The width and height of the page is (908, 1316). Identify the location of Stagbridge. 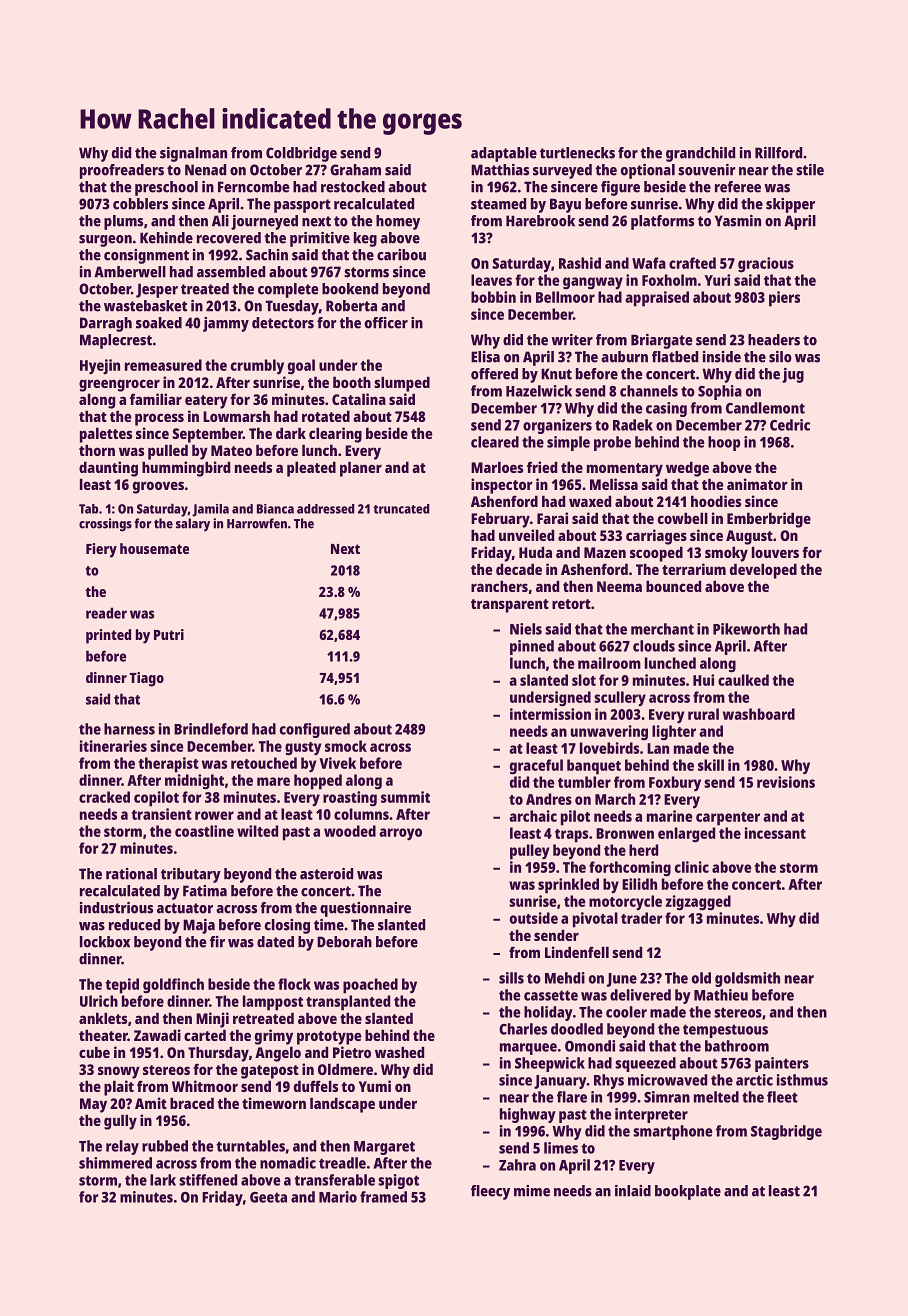
(786, 1132).
